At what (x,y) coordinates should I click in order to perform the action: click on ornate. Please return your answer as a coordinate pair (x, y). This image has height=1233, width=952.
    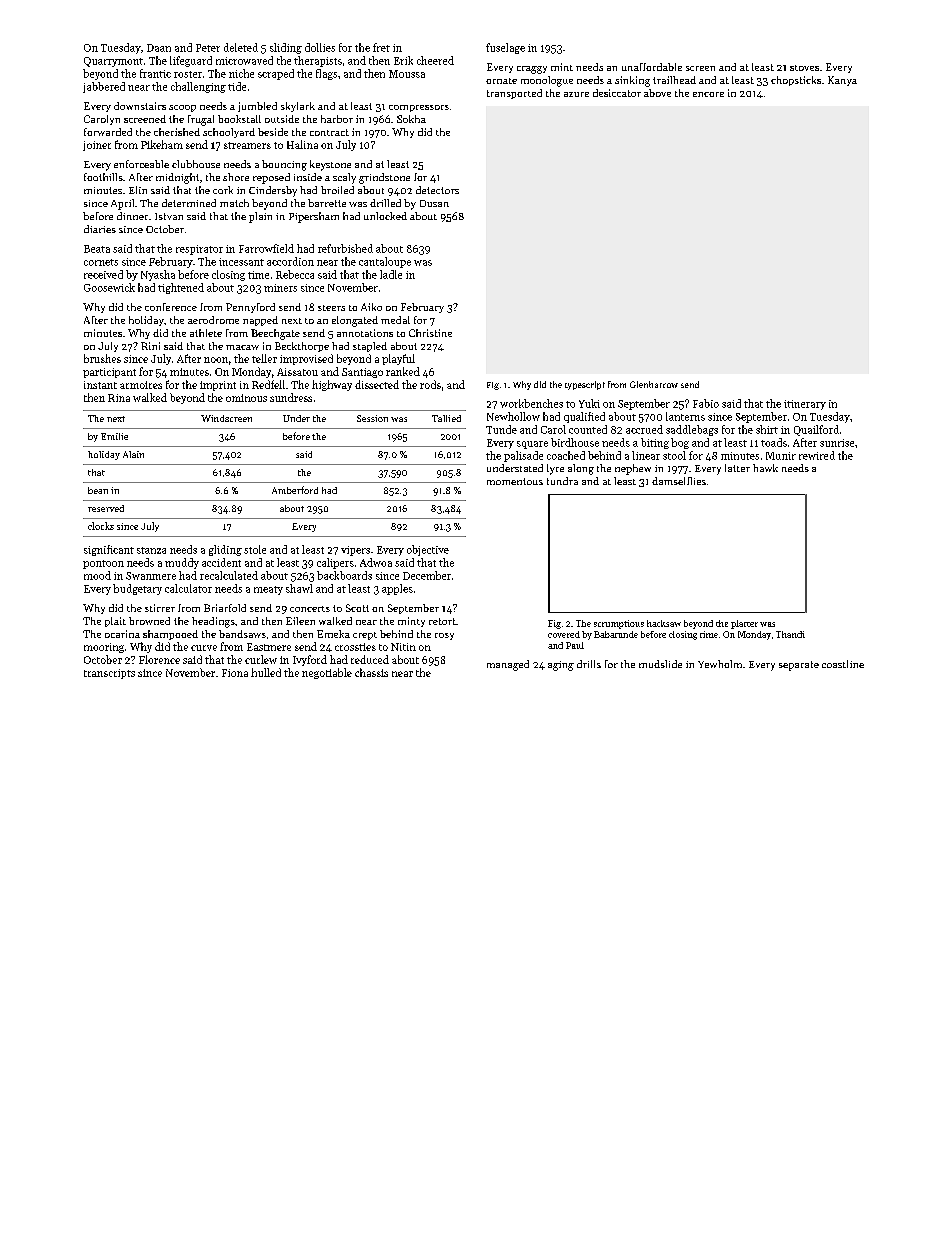
    Looking at the image, I should click on (501, 81).
